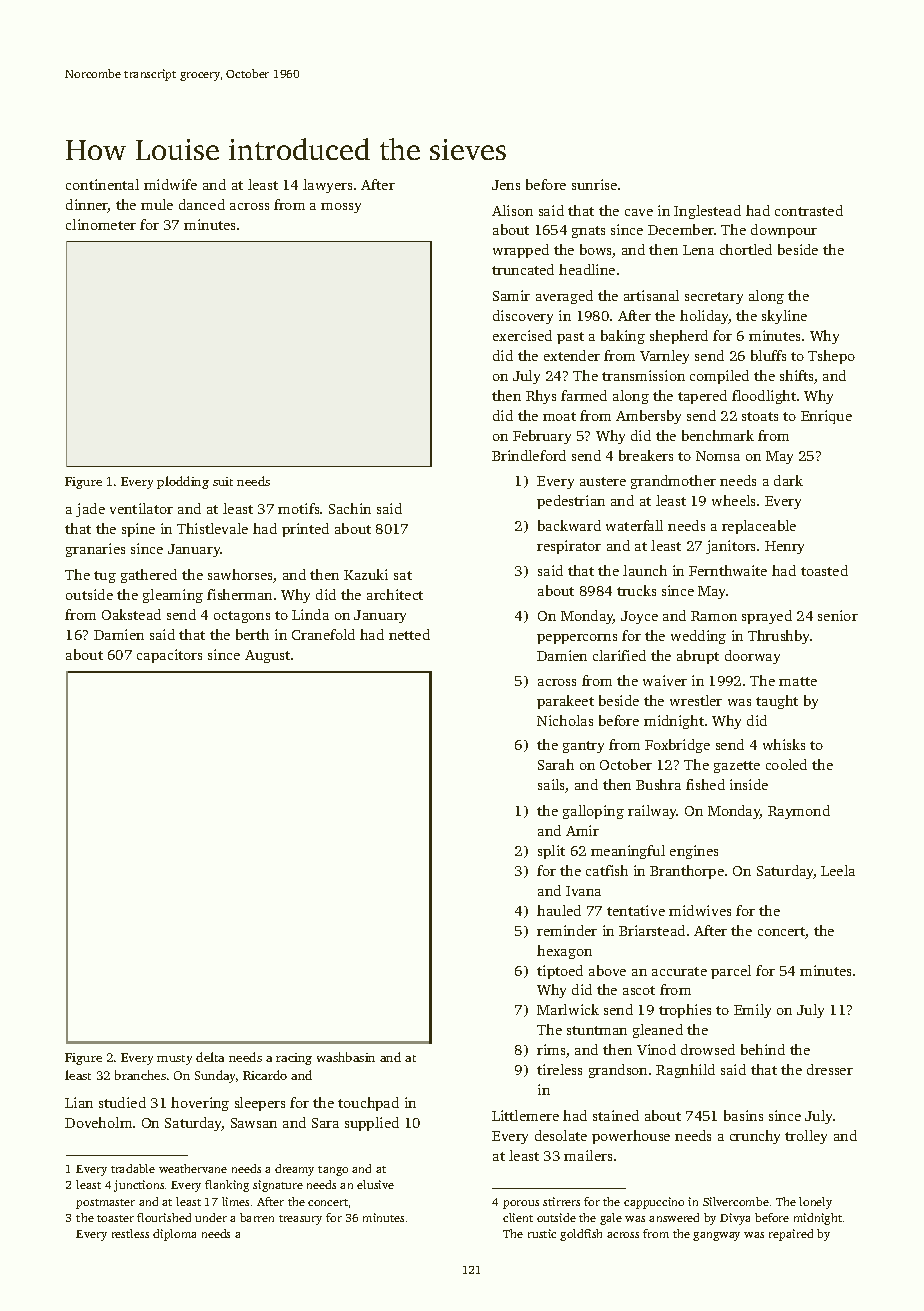 The height and width of the document is (1311, 924). I want to click on dark, so click(788, 480).
